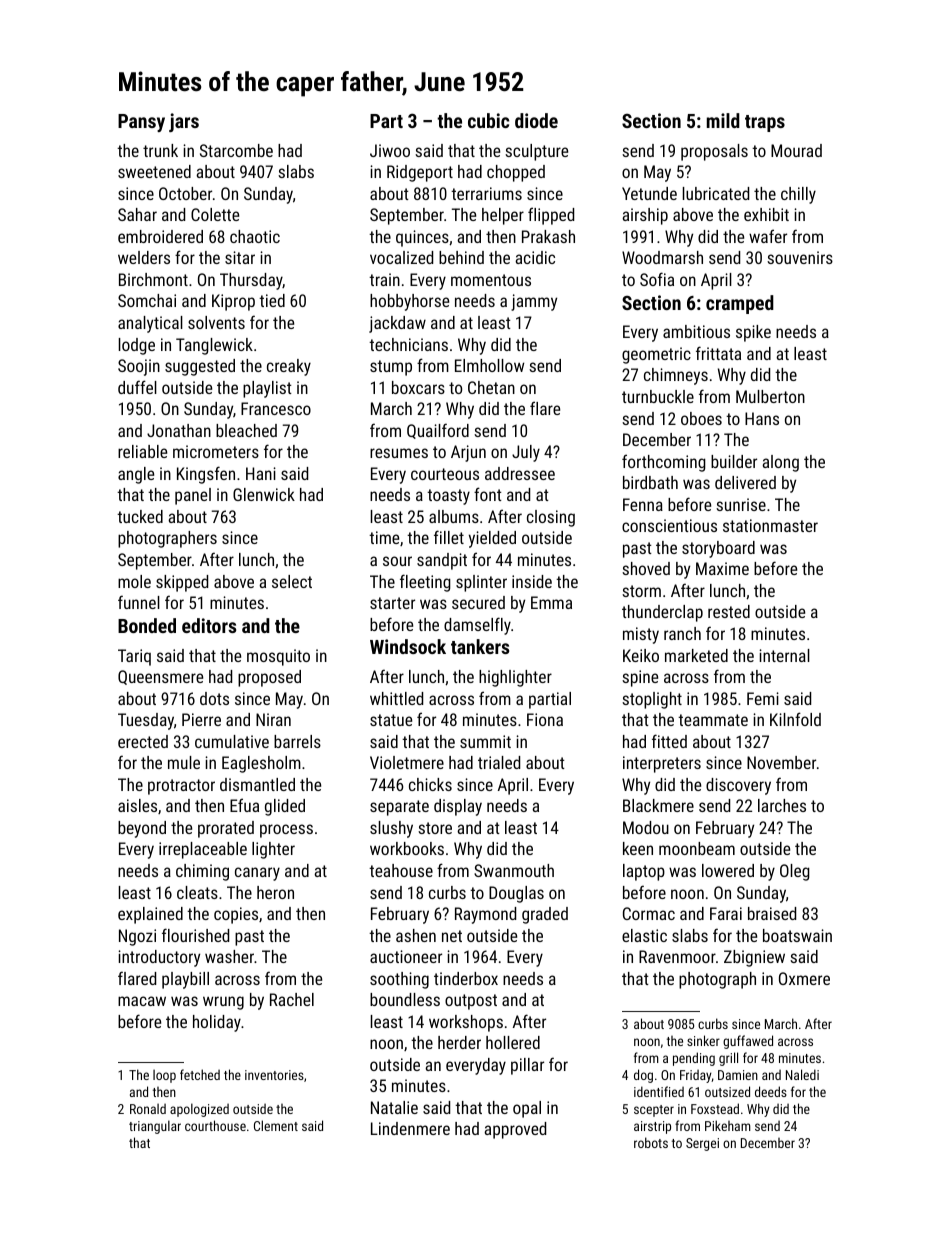 The width and height of the screenshot is (952, 1233). Describe the element at coordinates (718, 353) in the screenshot. I see `frittata` at that location.
